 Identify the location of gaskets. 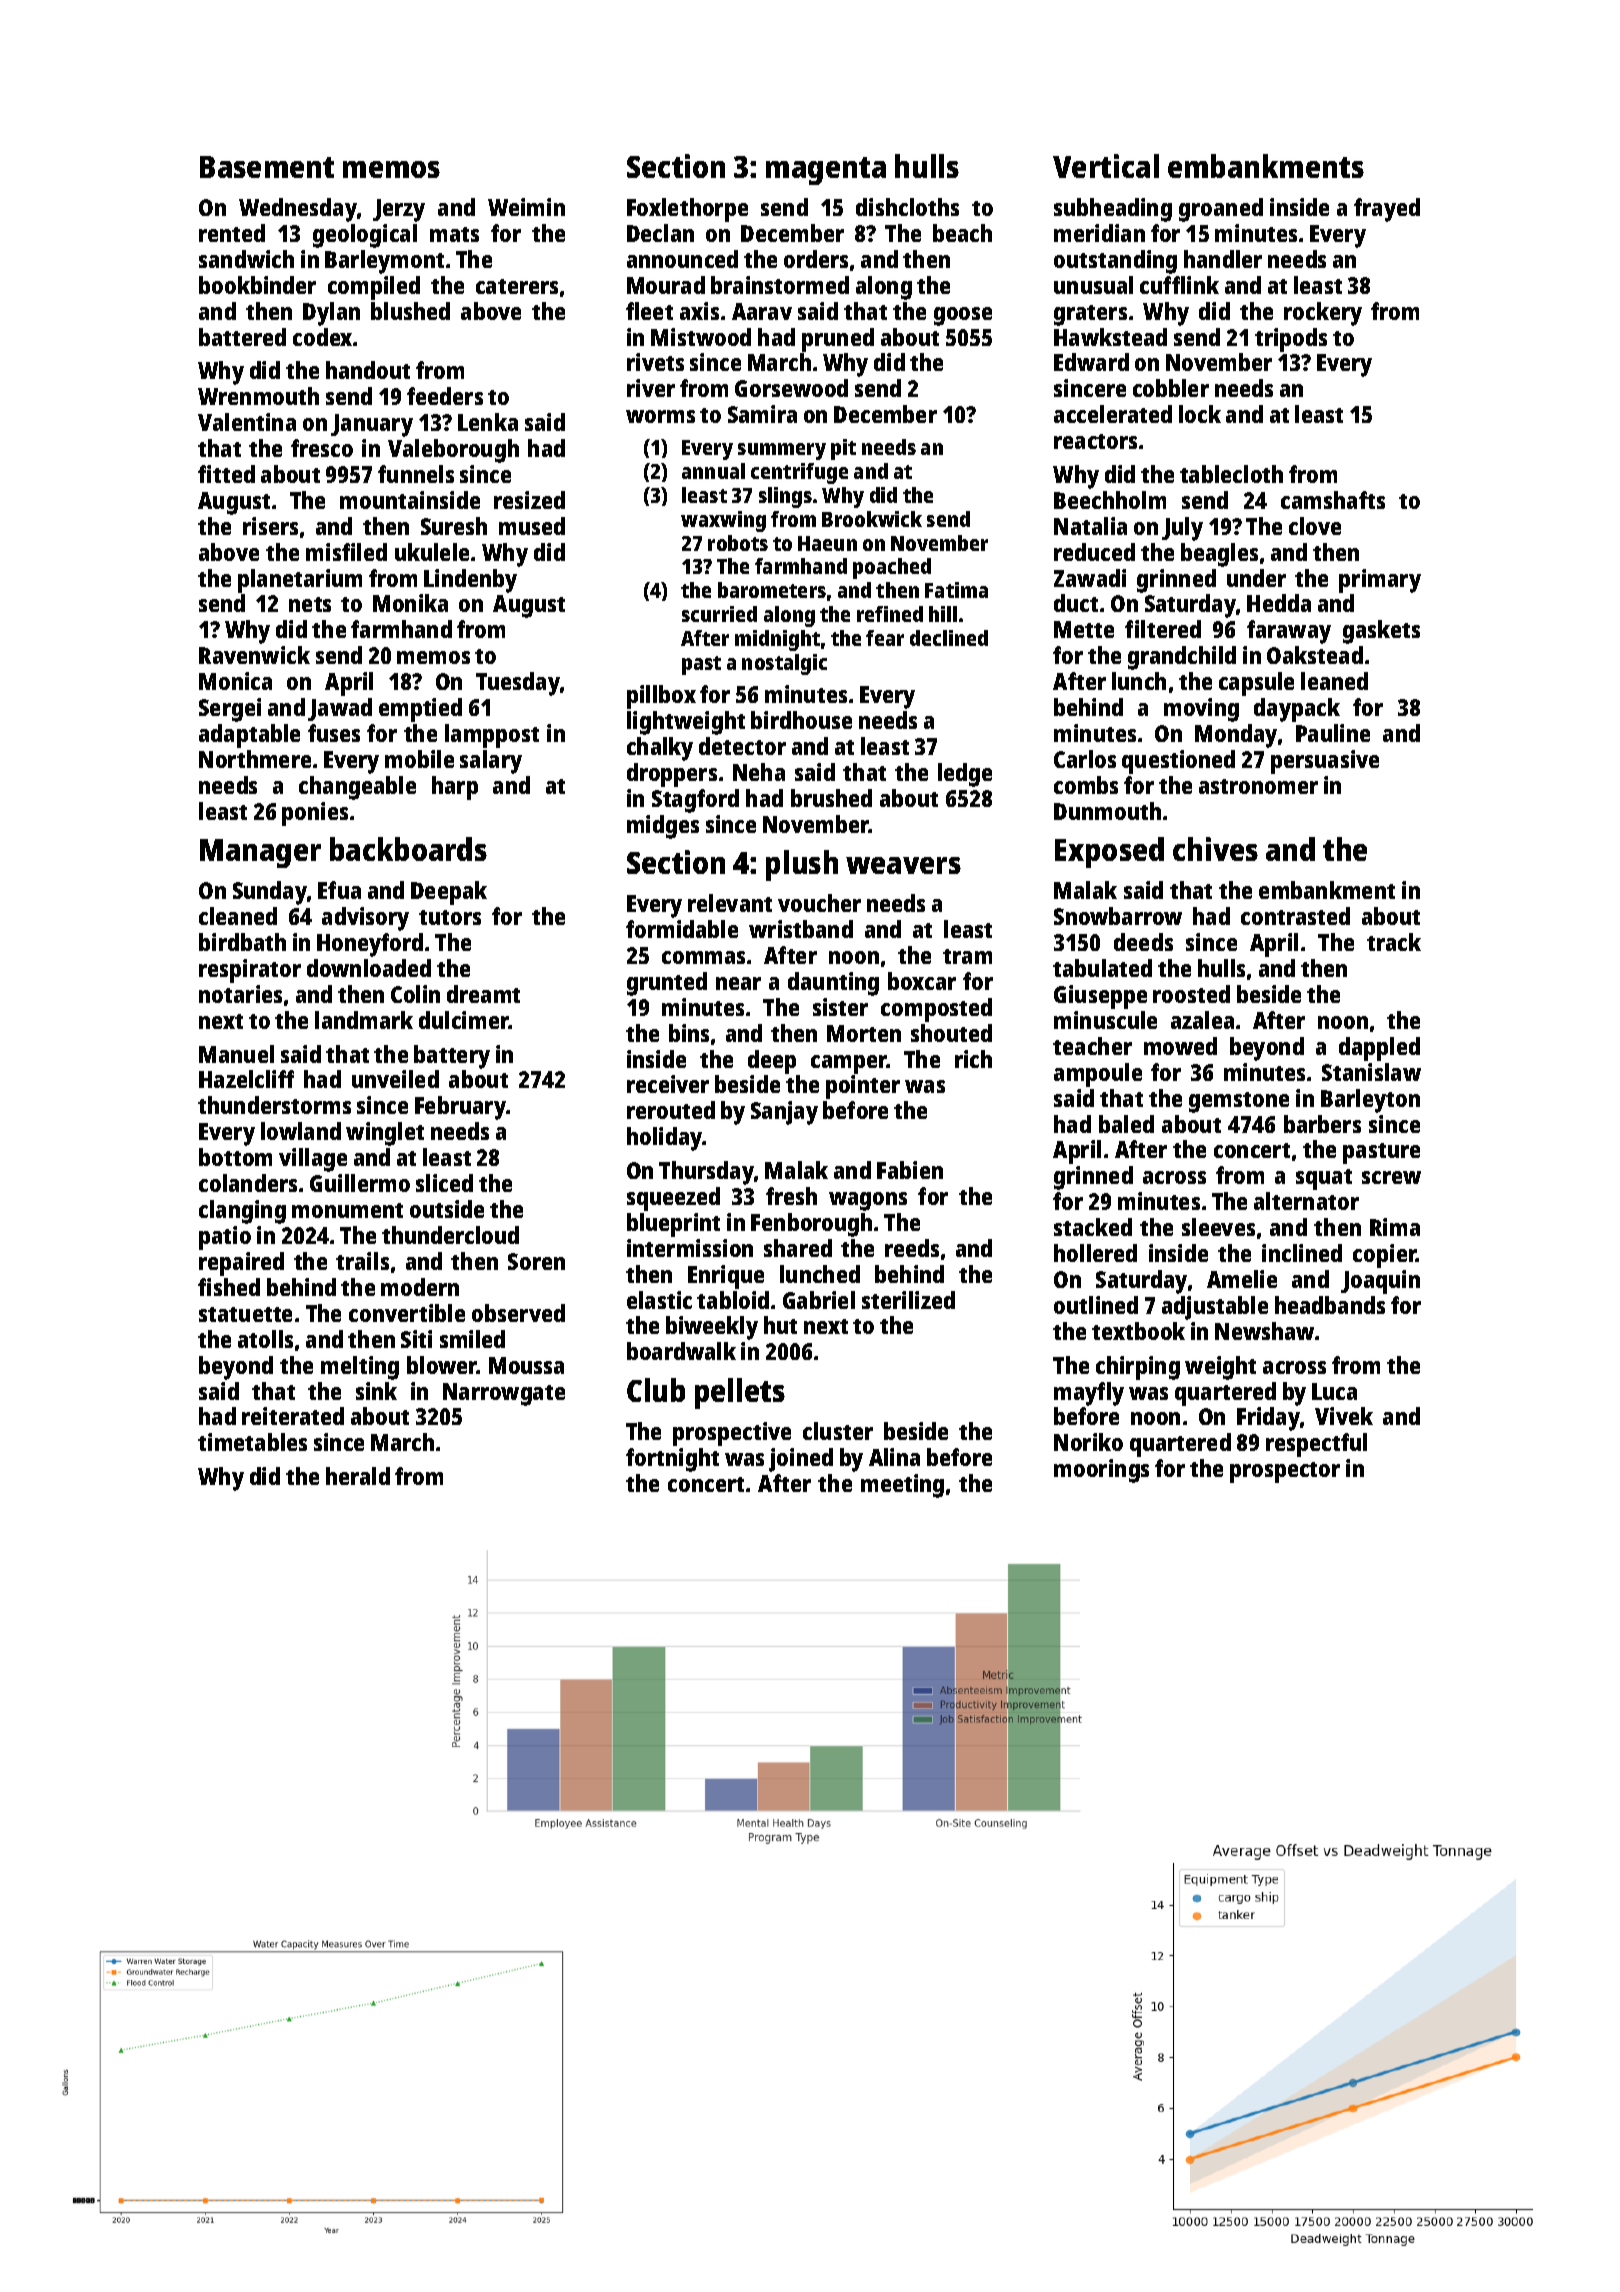
(1381, 632).
